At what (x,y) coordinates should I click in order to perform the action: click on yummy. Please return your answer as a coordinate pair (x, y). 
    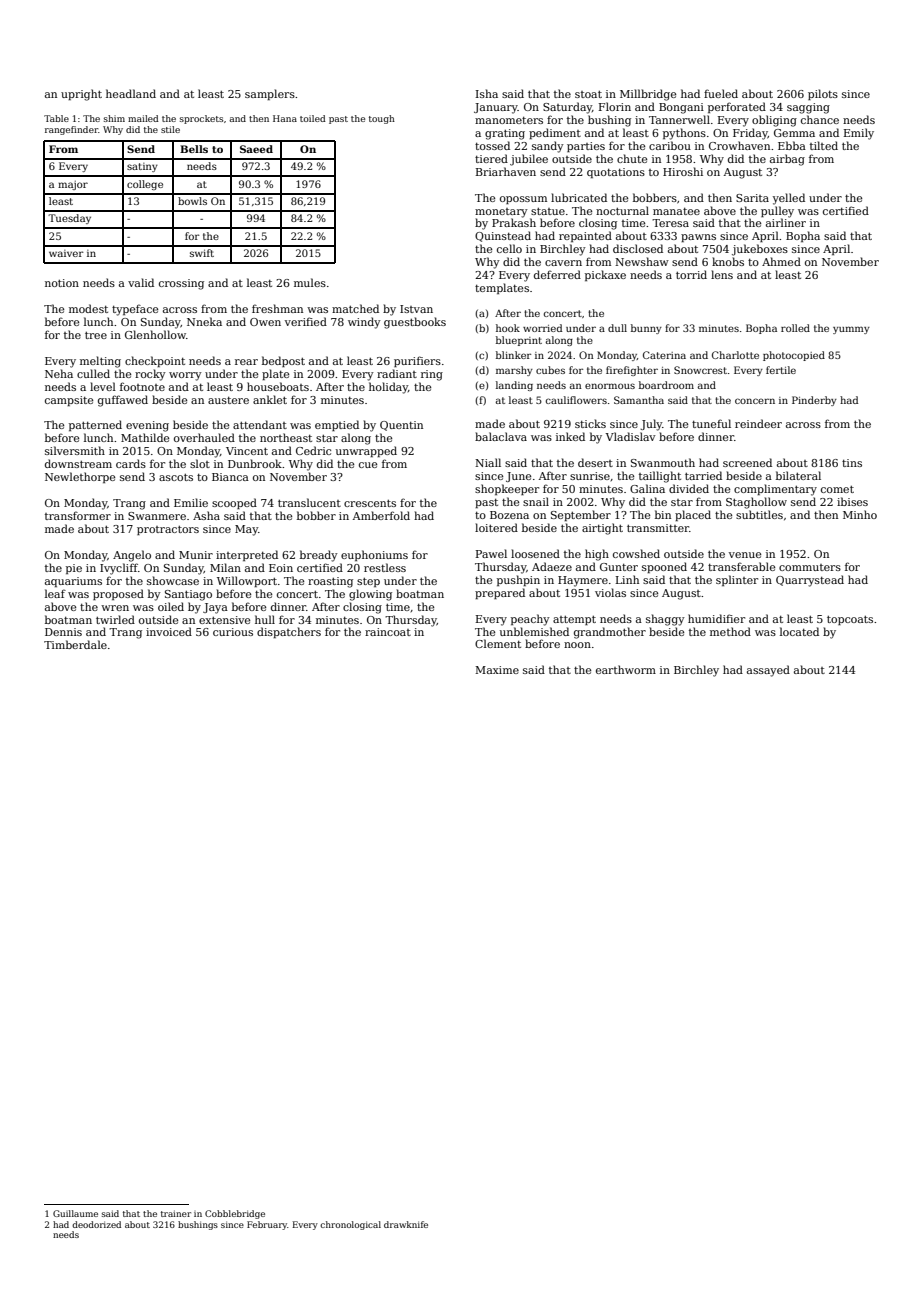
    Looking at the image, I should click on (851, 330).
